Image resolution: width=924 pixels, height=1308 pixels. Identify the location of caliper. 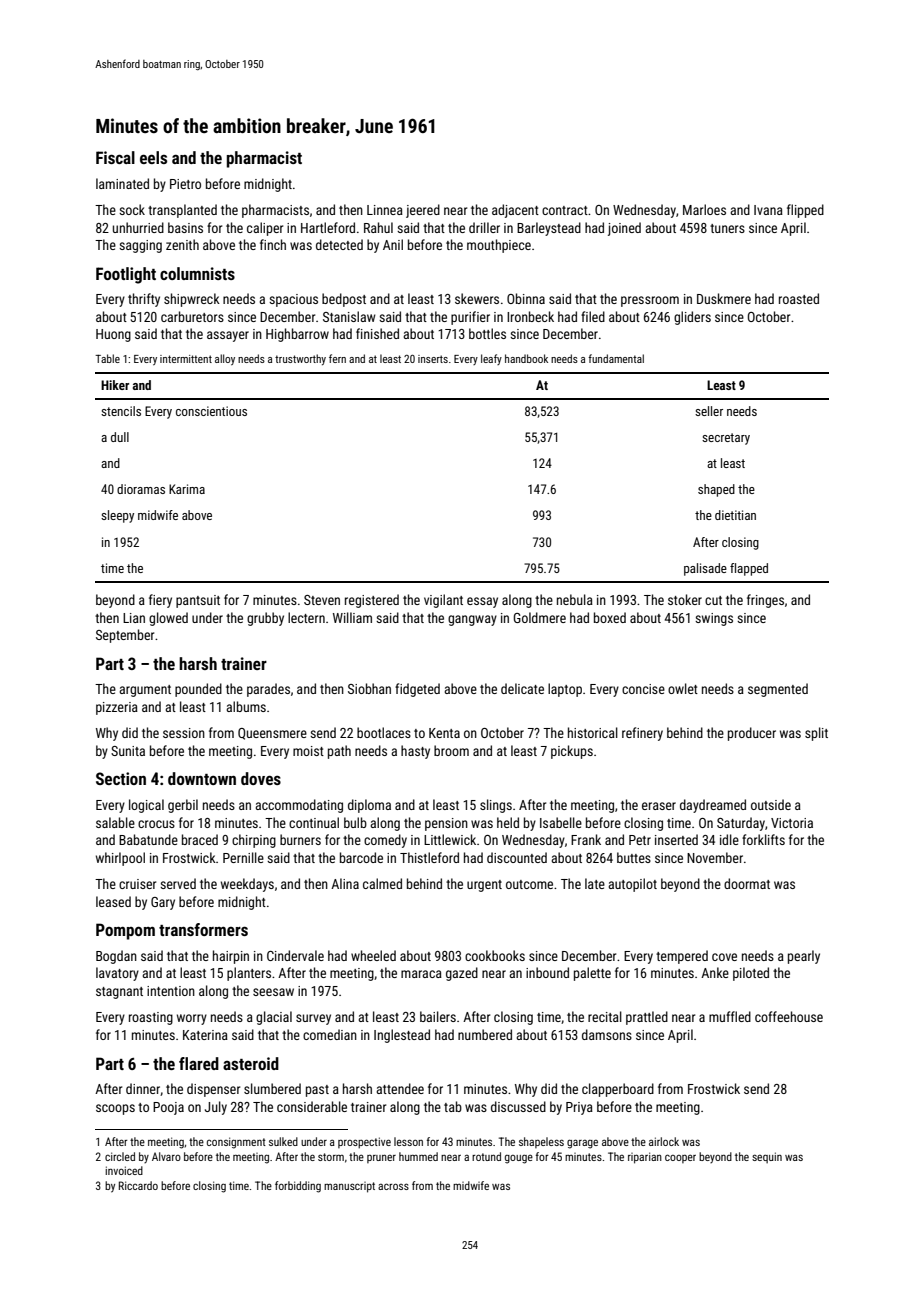
(265, 229).
